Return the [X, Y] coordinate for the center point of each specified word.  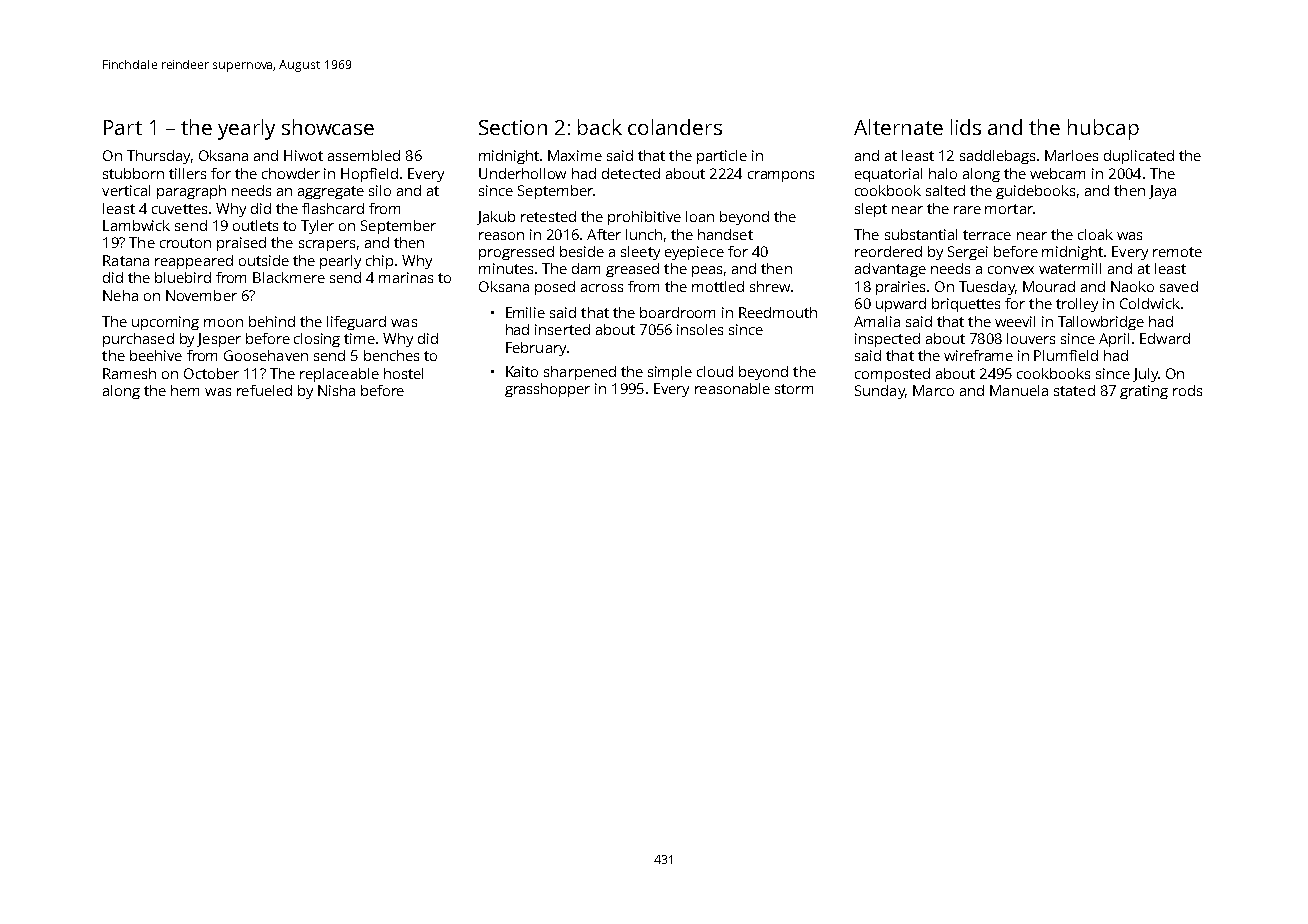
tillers [187, 173]
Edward [1165, 338]
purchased [138, 340]
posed [555, 288]
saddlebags [997, 157]
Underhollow [522, 173]
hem [185, 390]
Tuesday [987, 288]
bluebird [183, 277]
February [536, 349]
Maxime [575, 155]
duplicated [1139, 157]
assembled [364, 155]
